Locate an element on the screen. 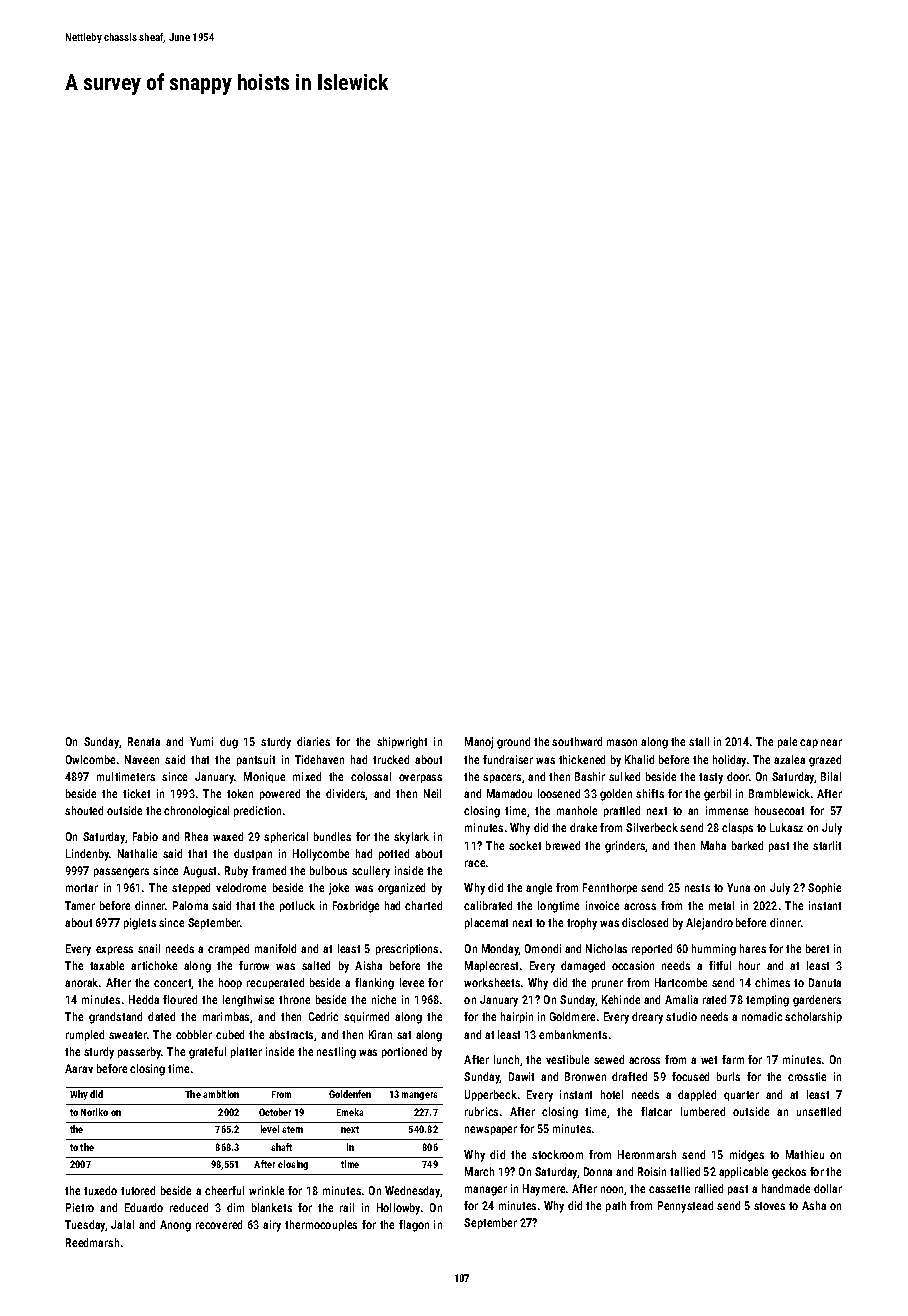 The height and width of the screenshot is (1316, 908). manifold is located at coordinates (275, 948).
